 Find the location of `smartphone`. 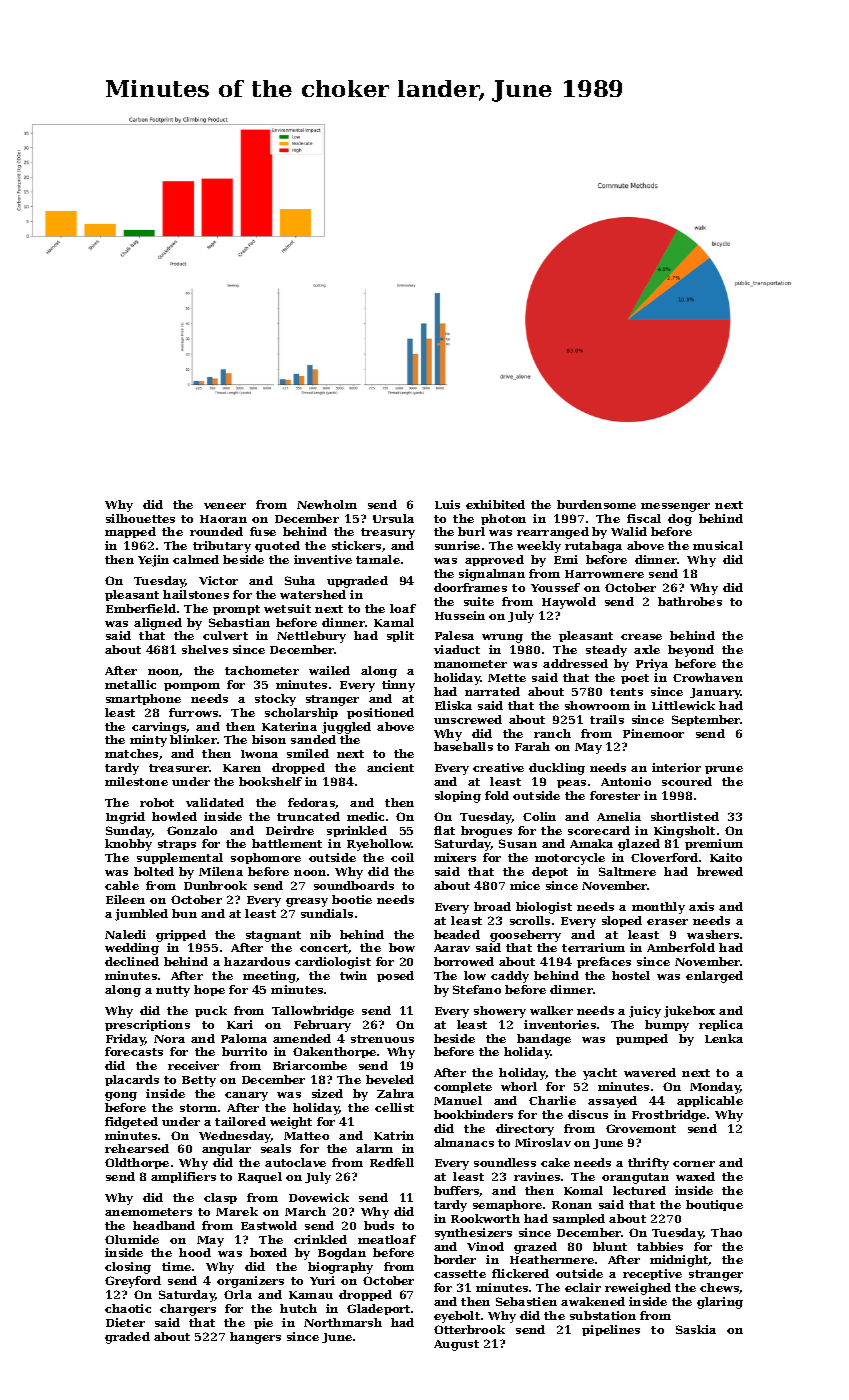

smartphone is located at coordinates (143, 699).
